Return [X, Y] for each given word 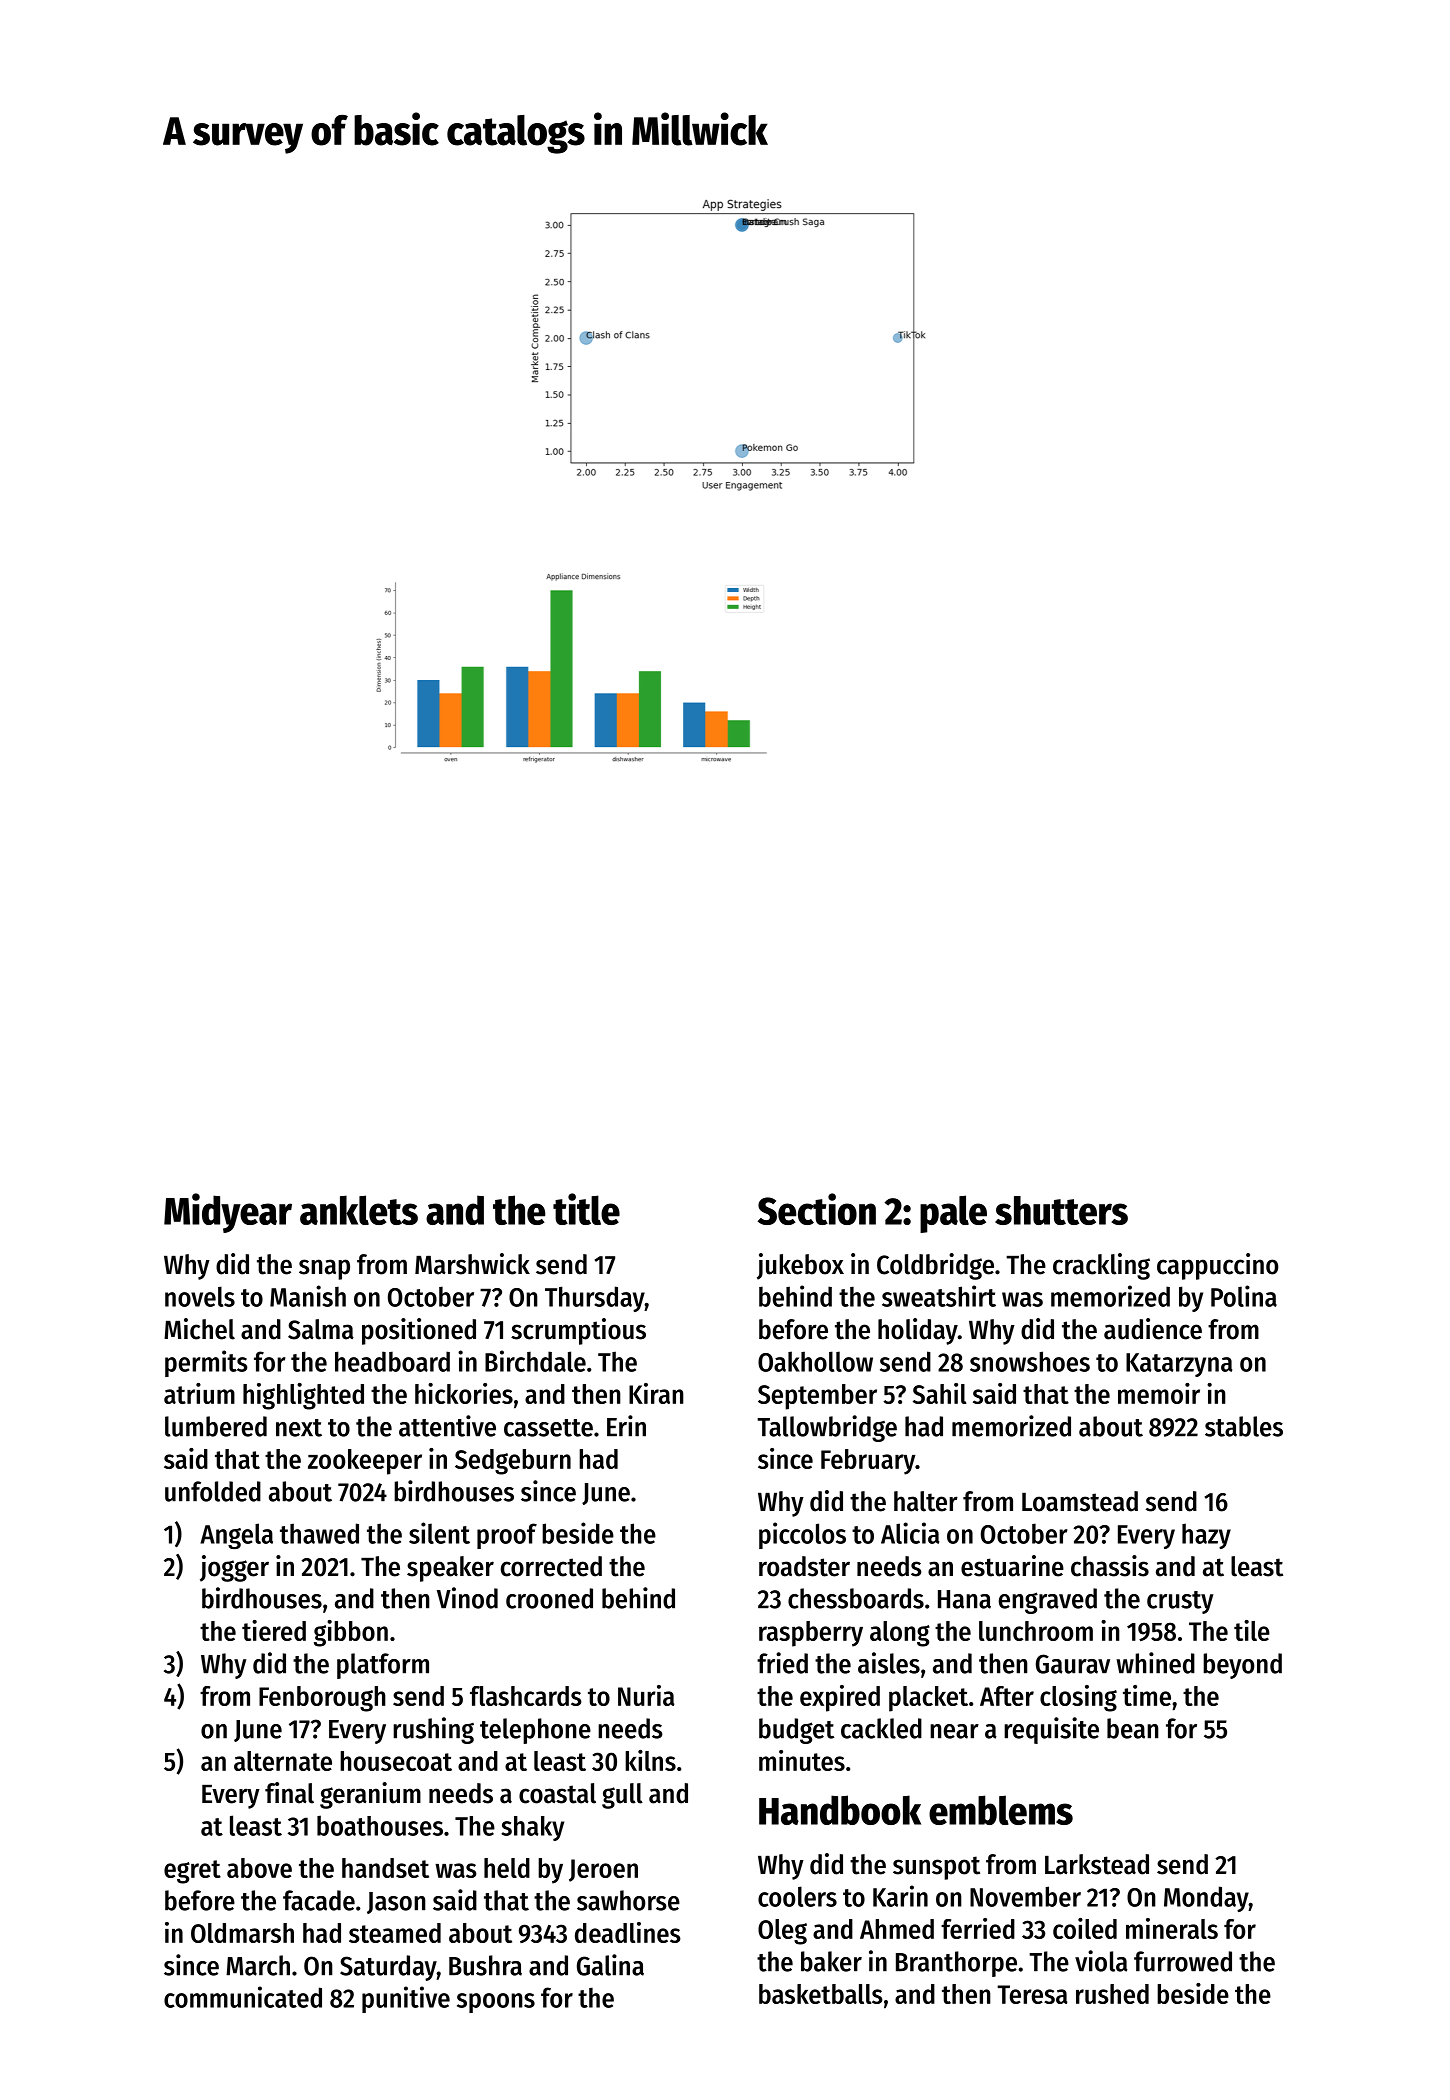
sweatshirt [939, 1296]
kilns [650, 1760]
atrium [199, 1393]
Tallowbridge [827, 1428]
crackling [1101, 1266]
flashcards [526, 1696]
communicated [243, 1997]
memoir [1159, 1393]
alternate [283, 1761]
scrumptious [578, 1331]
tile [1252, 1630]
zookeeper [365, 1462]
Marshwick [472, 1264]
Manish [308, 1296]
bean [1133, 1728]
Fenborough [322, 1699]
